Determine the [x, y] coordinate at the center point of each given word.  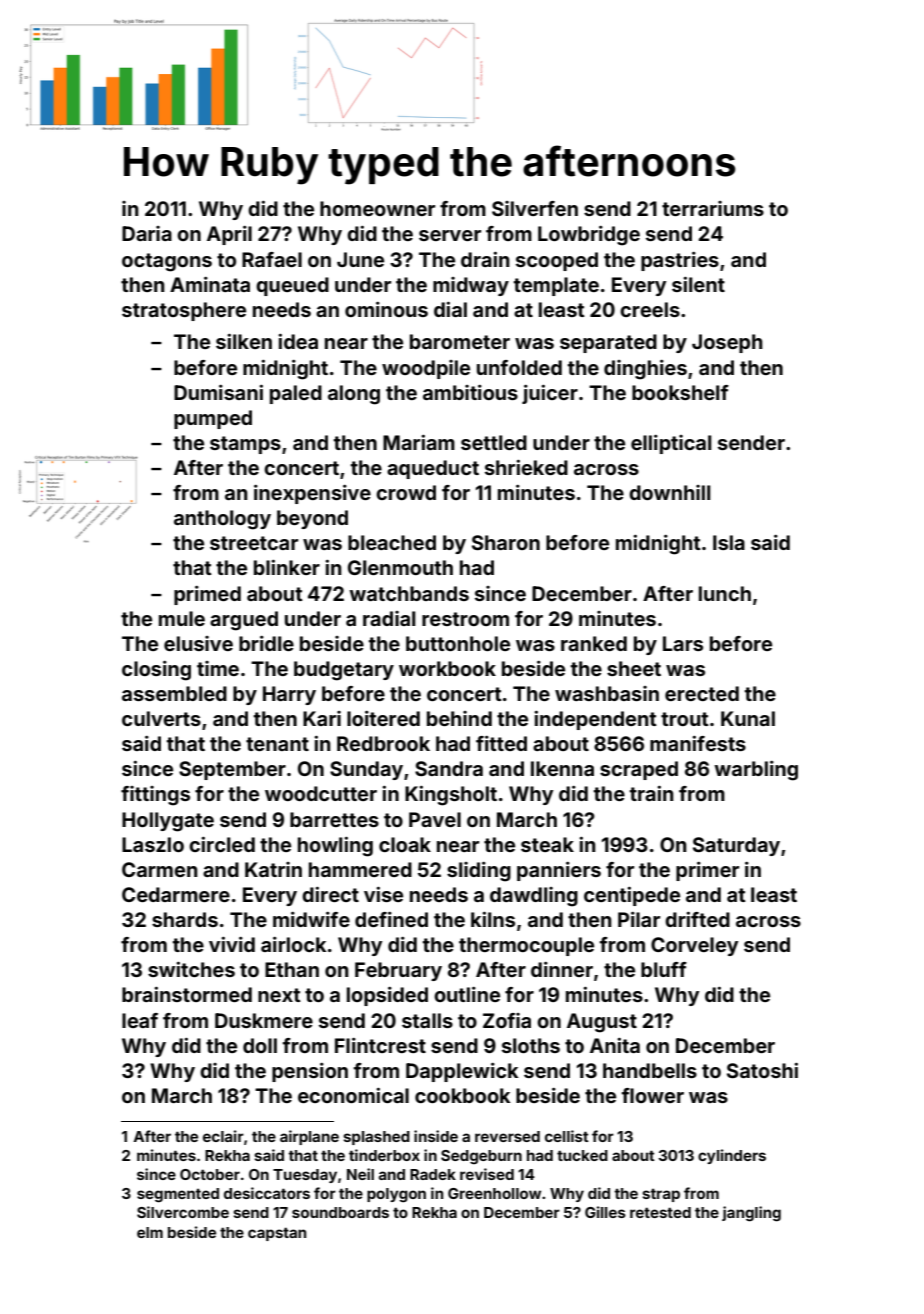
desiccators [267, 1193]
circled [222, 844]
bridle [266, 643]
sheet [634, 668]
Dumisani [218, 392]
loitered [383, 718]
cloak [405, 844]
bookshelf [680, 392]
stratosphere [184, 311]
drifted [697, 919]
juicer [550, 394]
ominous [386, 309]
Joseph [727, 343]
